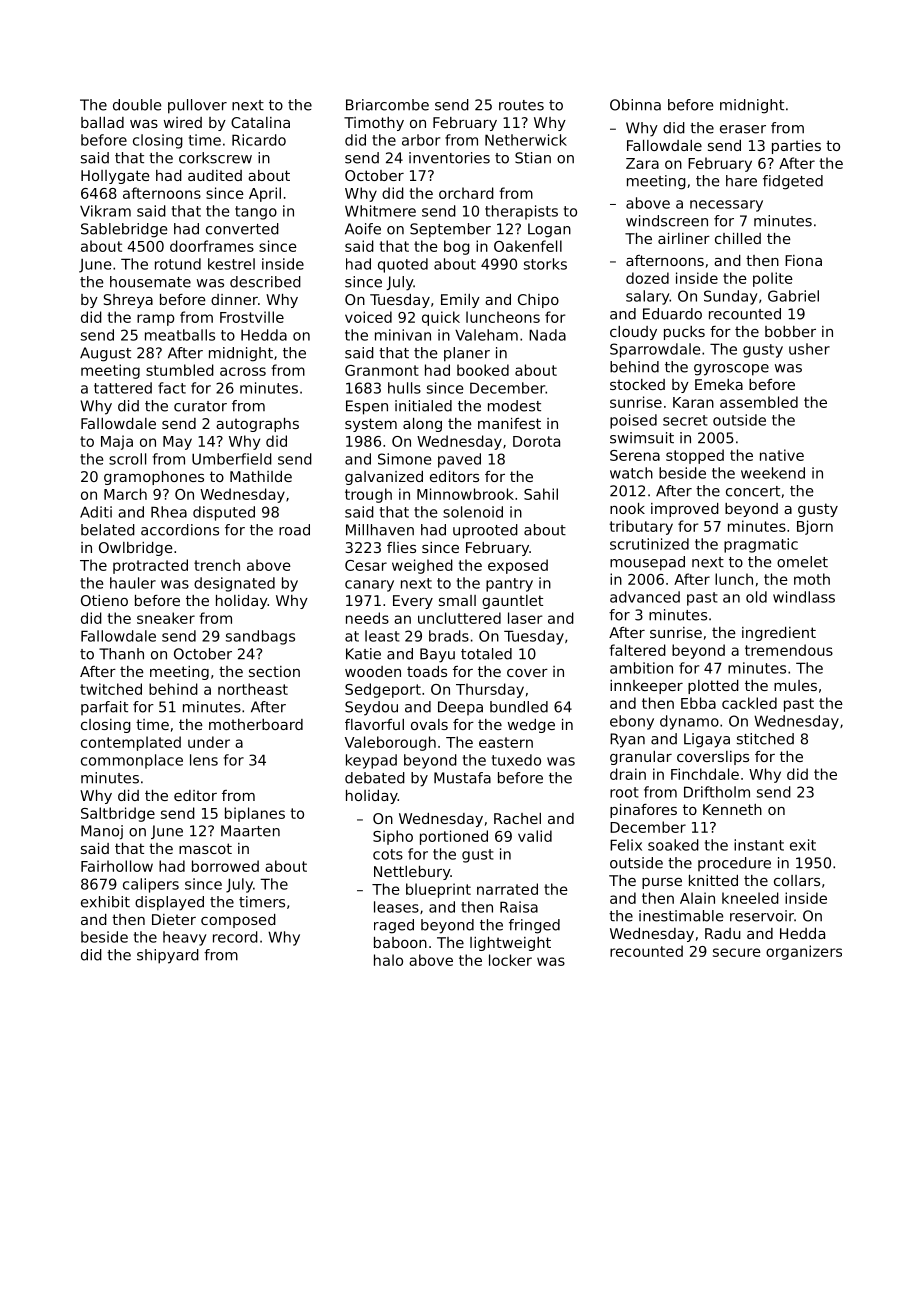  Describe the element at coordinates (117, 866) in the page. I see `Fairhollow` at that location.
